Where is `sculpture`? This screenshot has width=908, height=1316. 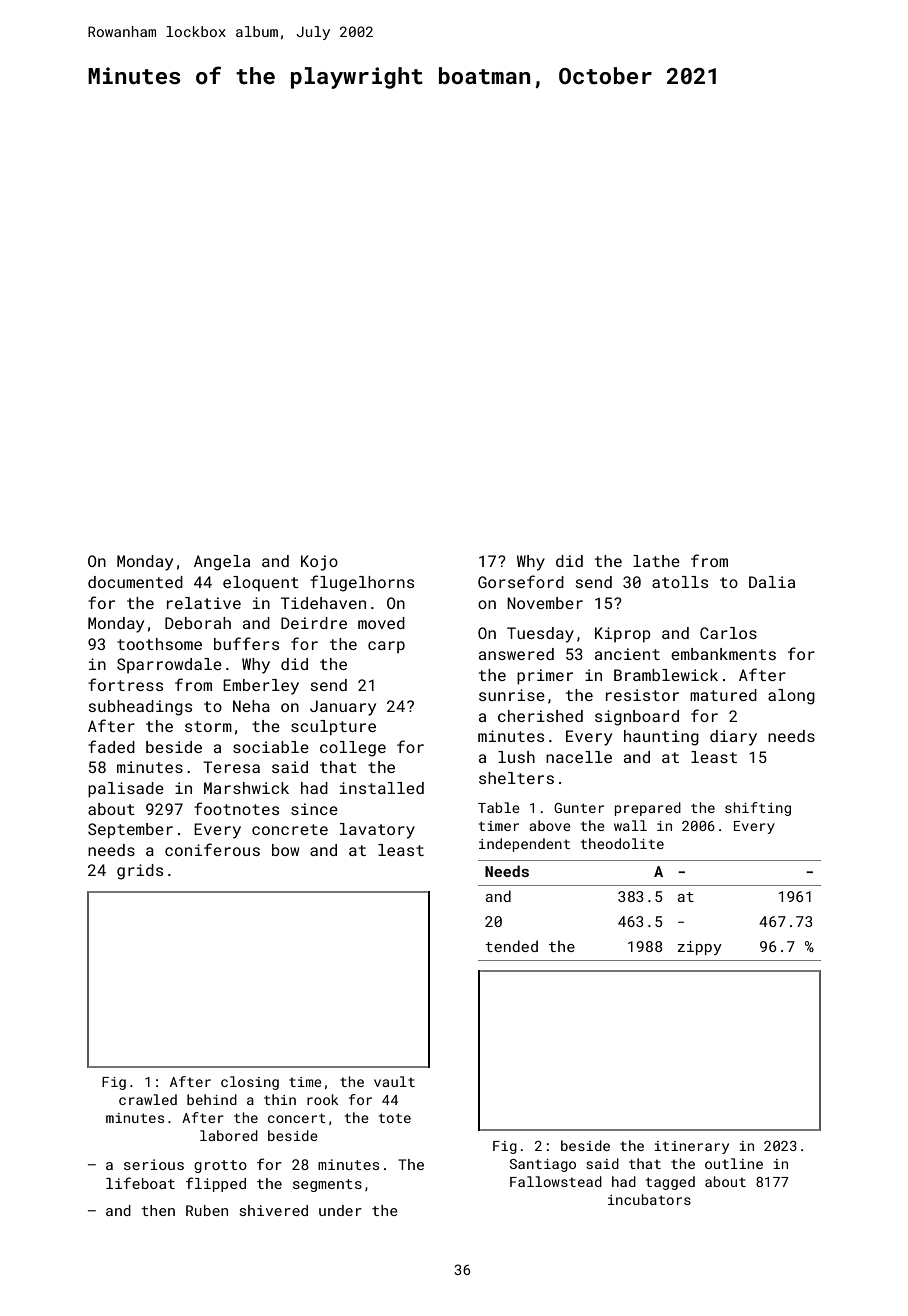
sculpture is located at coordinates (333, 728).
